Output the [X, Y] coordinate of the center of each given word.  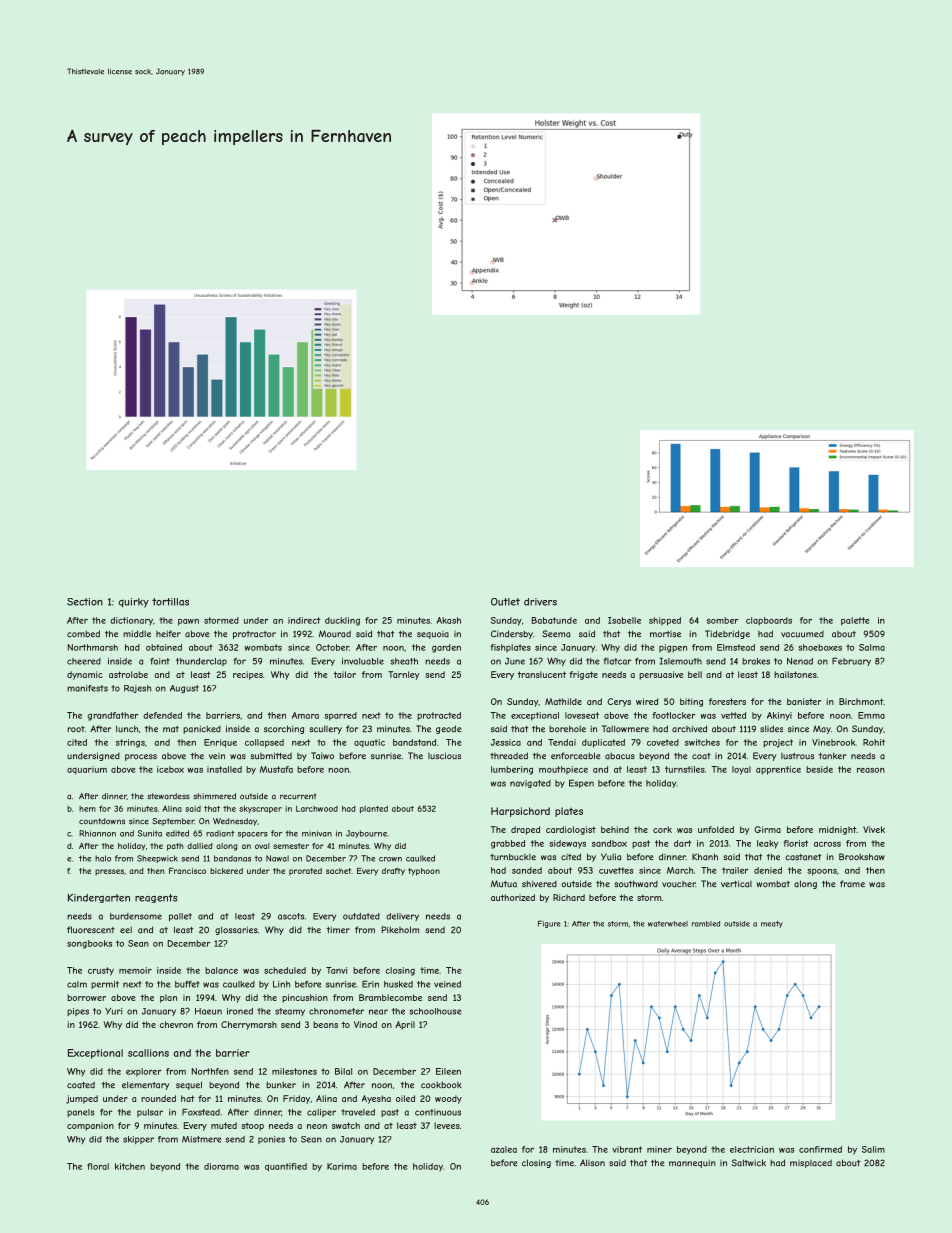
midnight [838, 830]
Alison [592, 1163]
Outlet [505, 602]
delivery [402, 917]
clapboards [769, 621]
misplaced [811, 1163]
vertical [736, 884]
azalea [504, 1149]
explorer [143, 1072]
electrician [752, 1149]
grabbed [508, 844]
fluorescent [91, 930]
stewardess [168, 796]
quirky [134, 603]
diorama [221, 1166]
